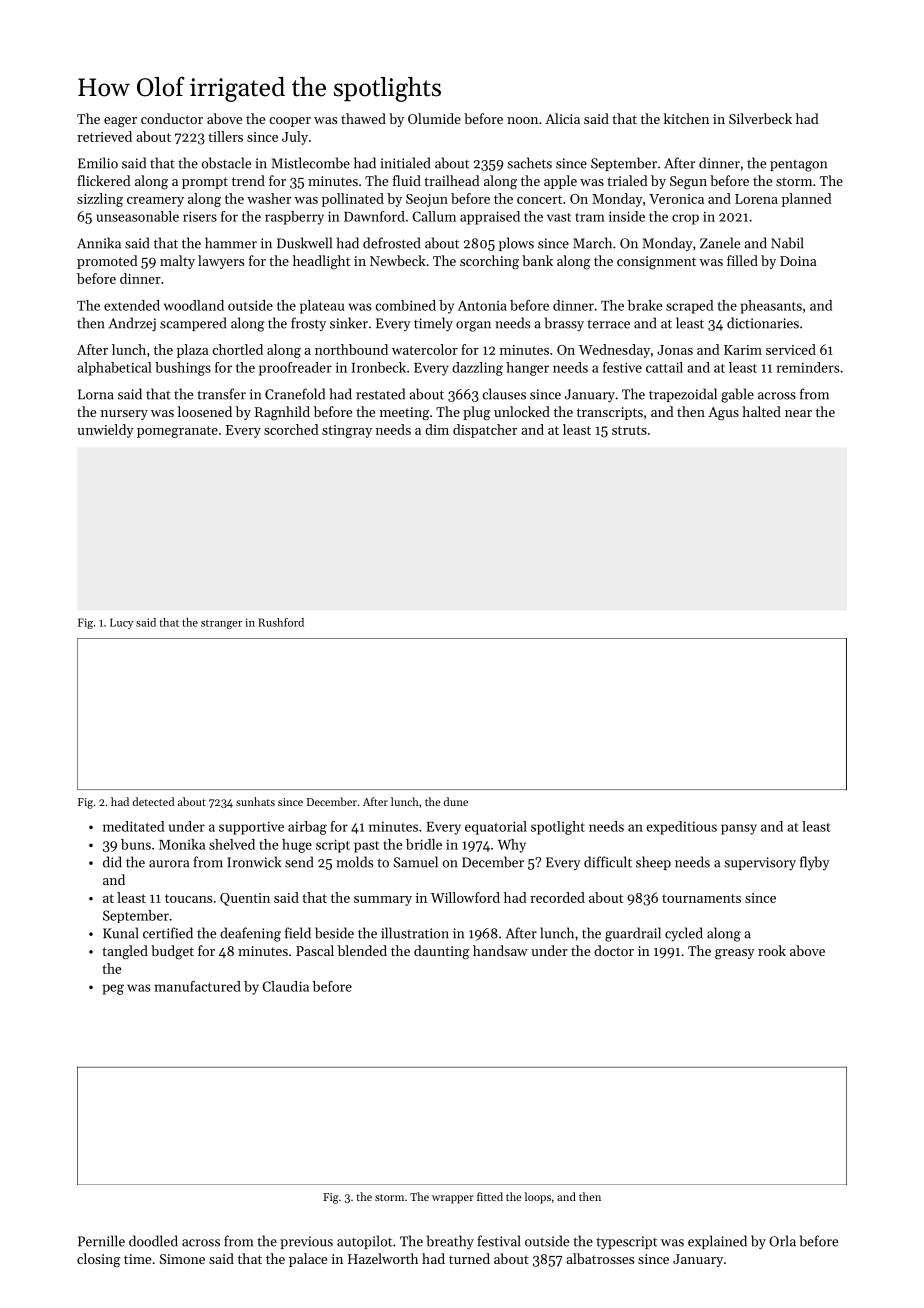  What do you see at coordinates (760, 118) in the page?
I see `Silverbeck` at bounding box center [760, 118].
